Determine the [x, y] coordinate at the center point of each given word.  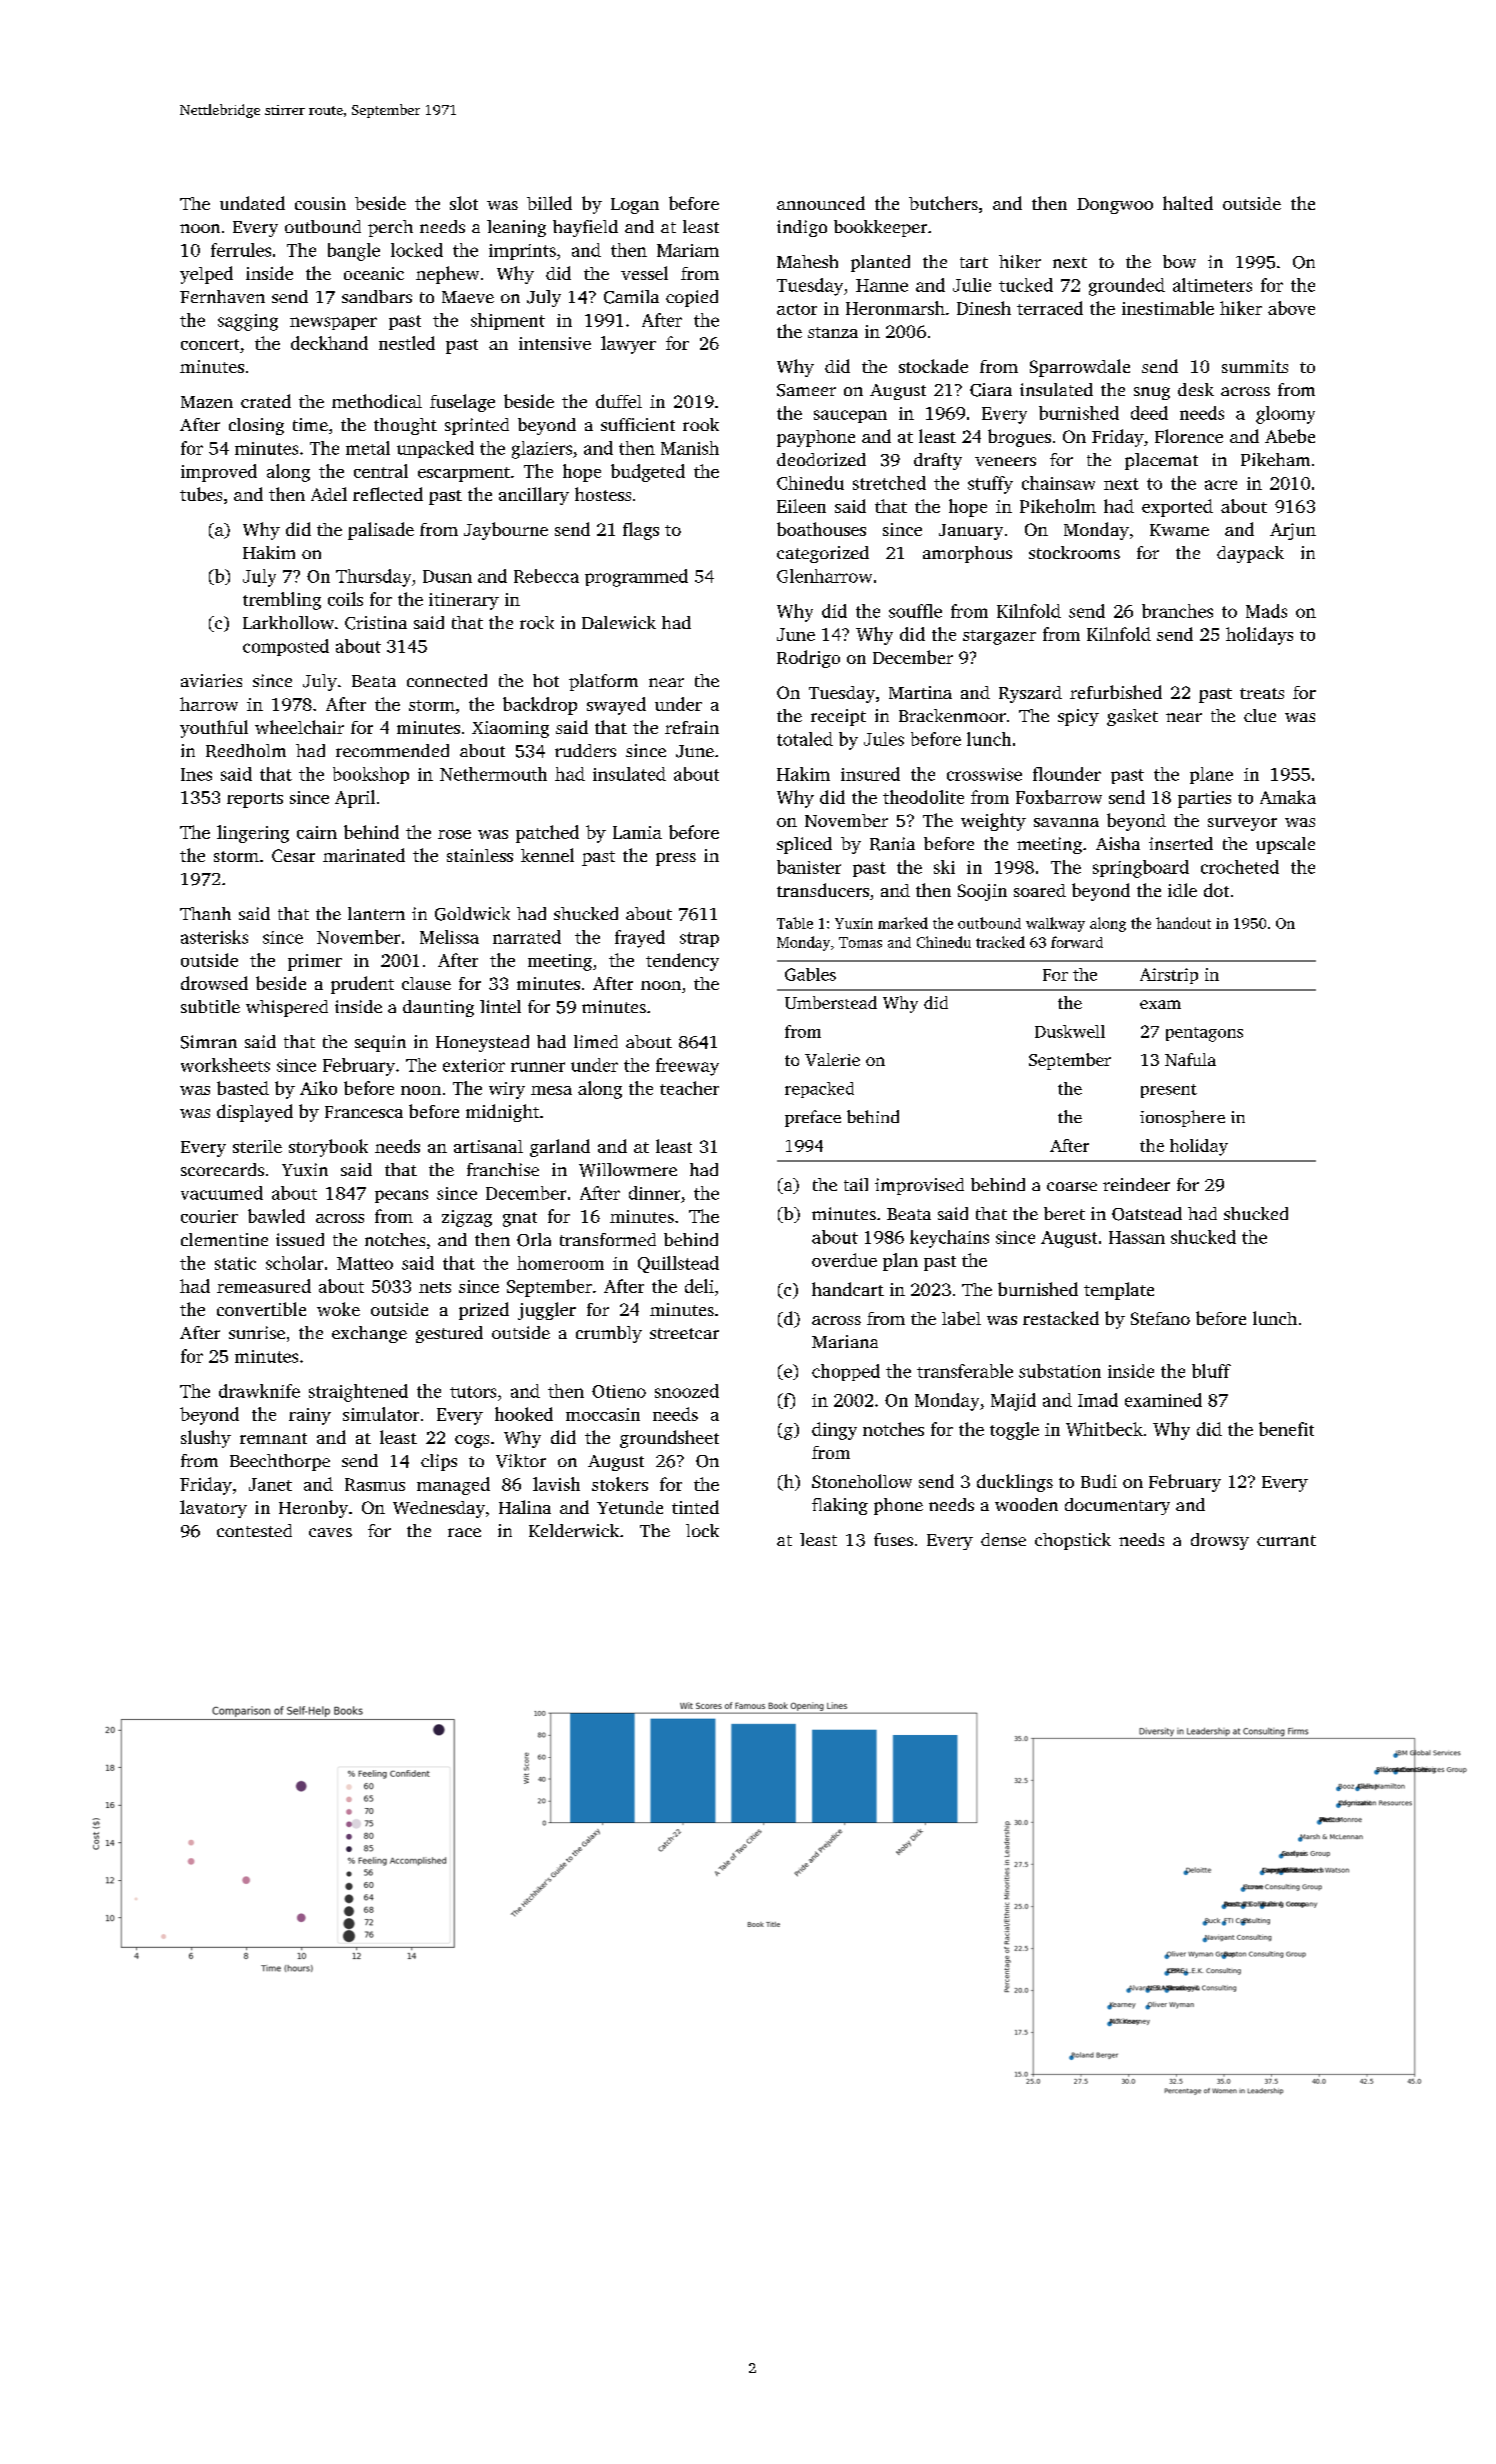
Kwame [1179, 530]
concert [210, 344]
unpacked [435, 449]
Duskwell [1070, 1031]
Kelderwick [574, 1530]
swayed [616, 706]
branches [1177, 611]
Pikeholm [1058, 506]
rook [701, 424]
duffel [619, 401]
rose [454, 834]
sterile [257, 1146]
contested [254, 1530]
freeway [687, 1067]
